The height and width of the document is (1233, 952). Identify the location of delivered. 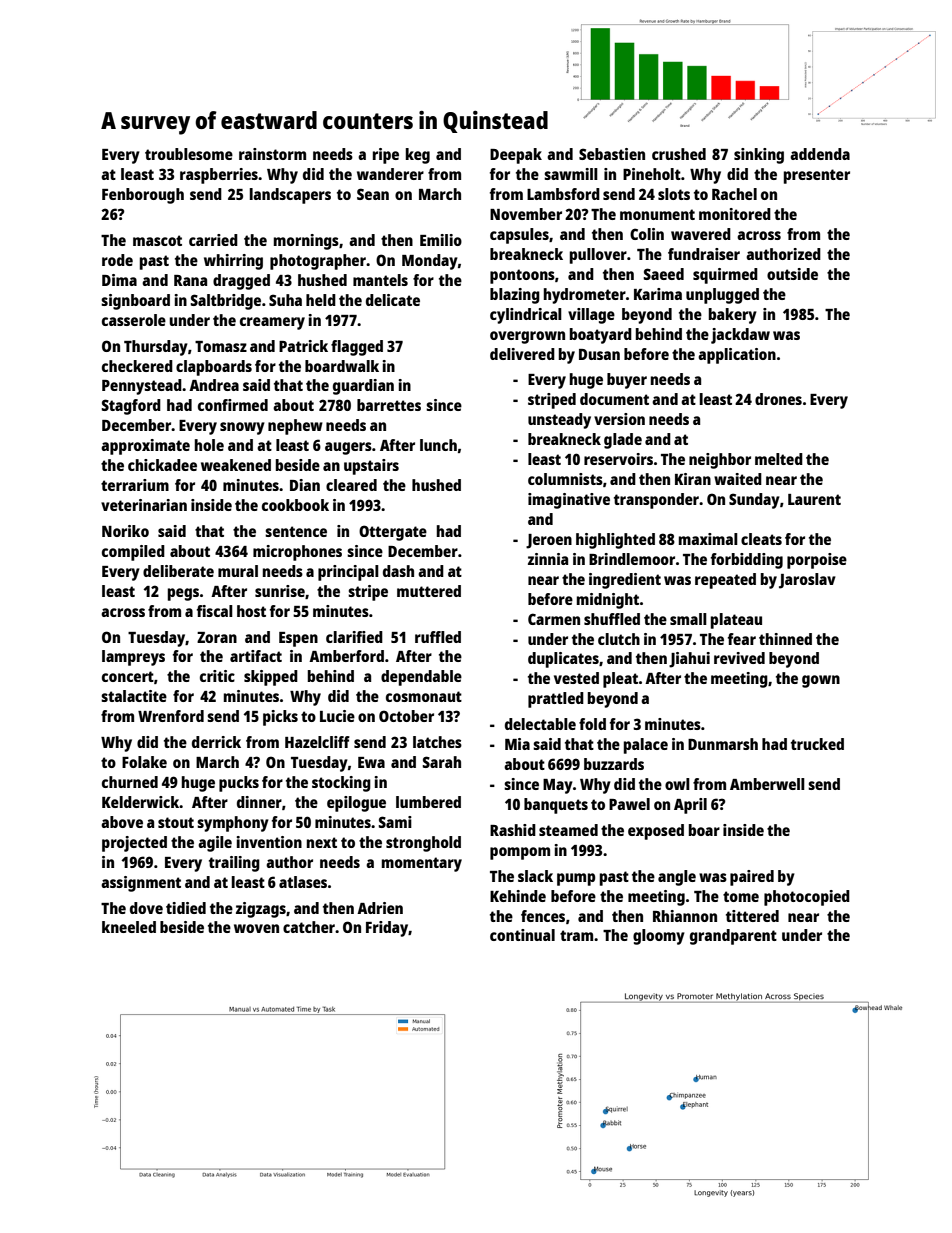
(522, 354).
